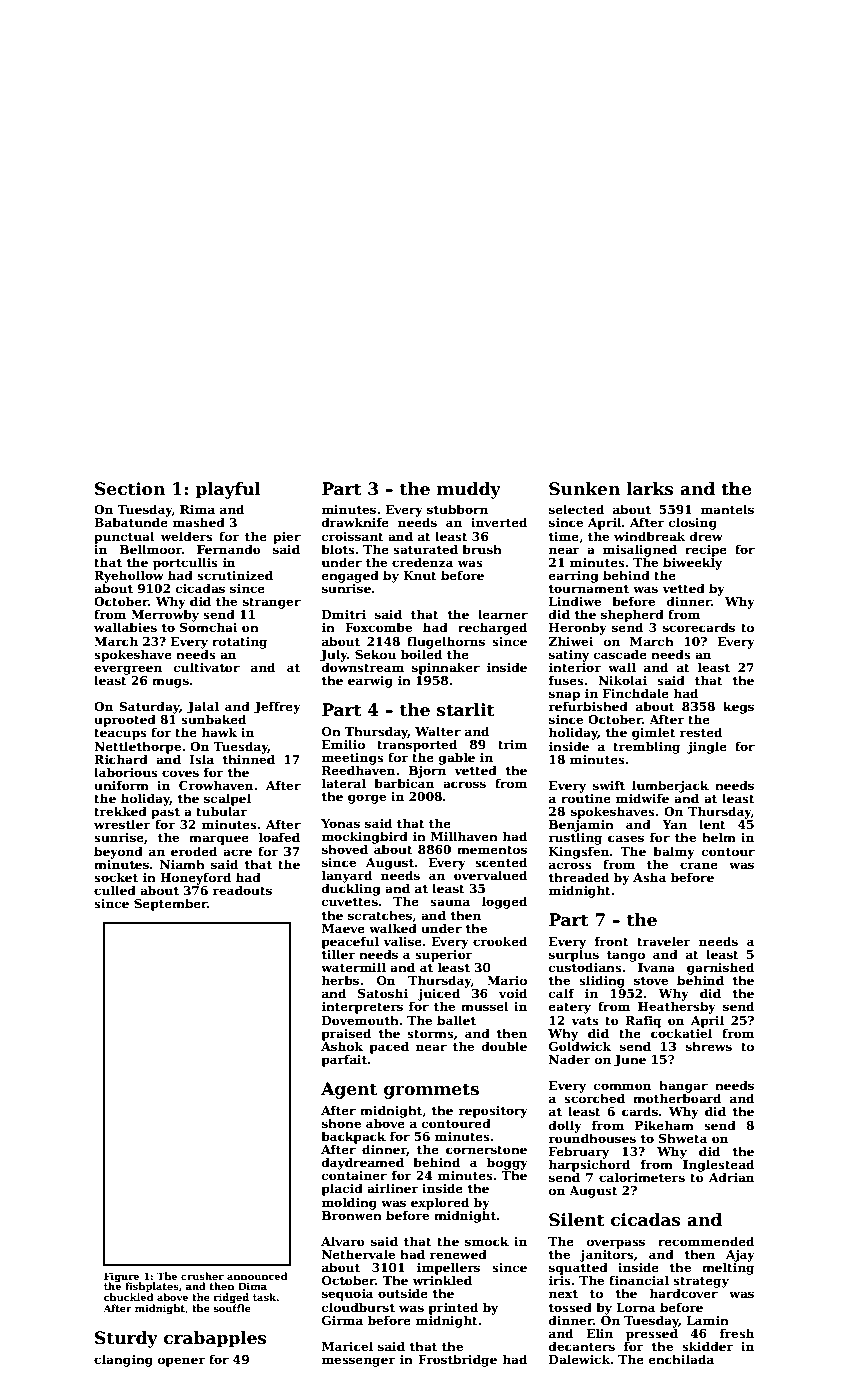 The height and width of the screenshot is (1400, 849). What do you see at coordinates (342, 1046) in the screenshot?
I see `Ashok` at bounding box center [342, 1046].
